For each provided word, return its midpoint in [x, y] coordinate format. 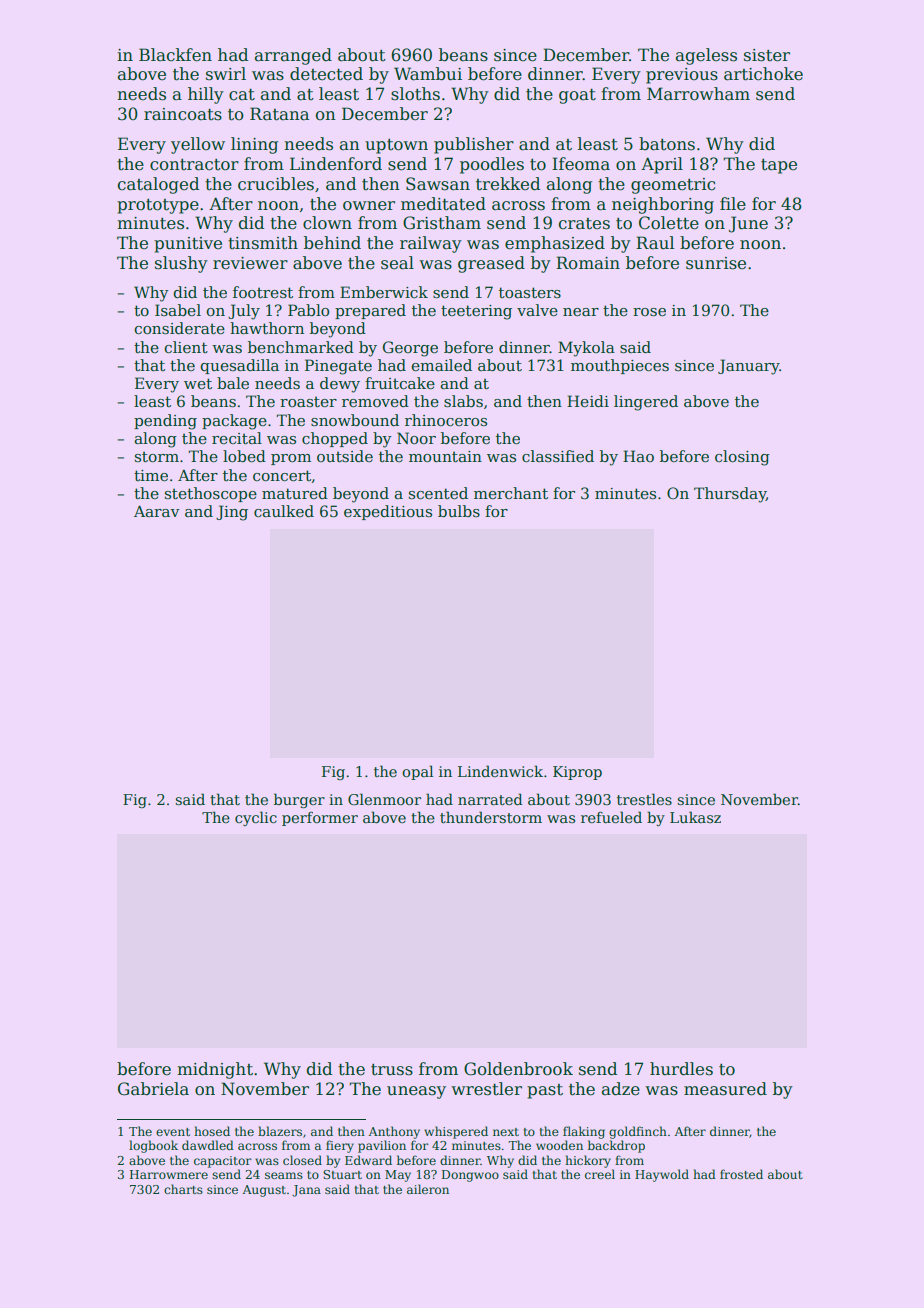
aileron [428, 1189]
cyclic [256, 818]
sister [767, 55]
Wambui [428, 74]
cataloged [158, 185]
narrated [490, 799]
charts [183, 1189]
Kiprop [577, 773]
